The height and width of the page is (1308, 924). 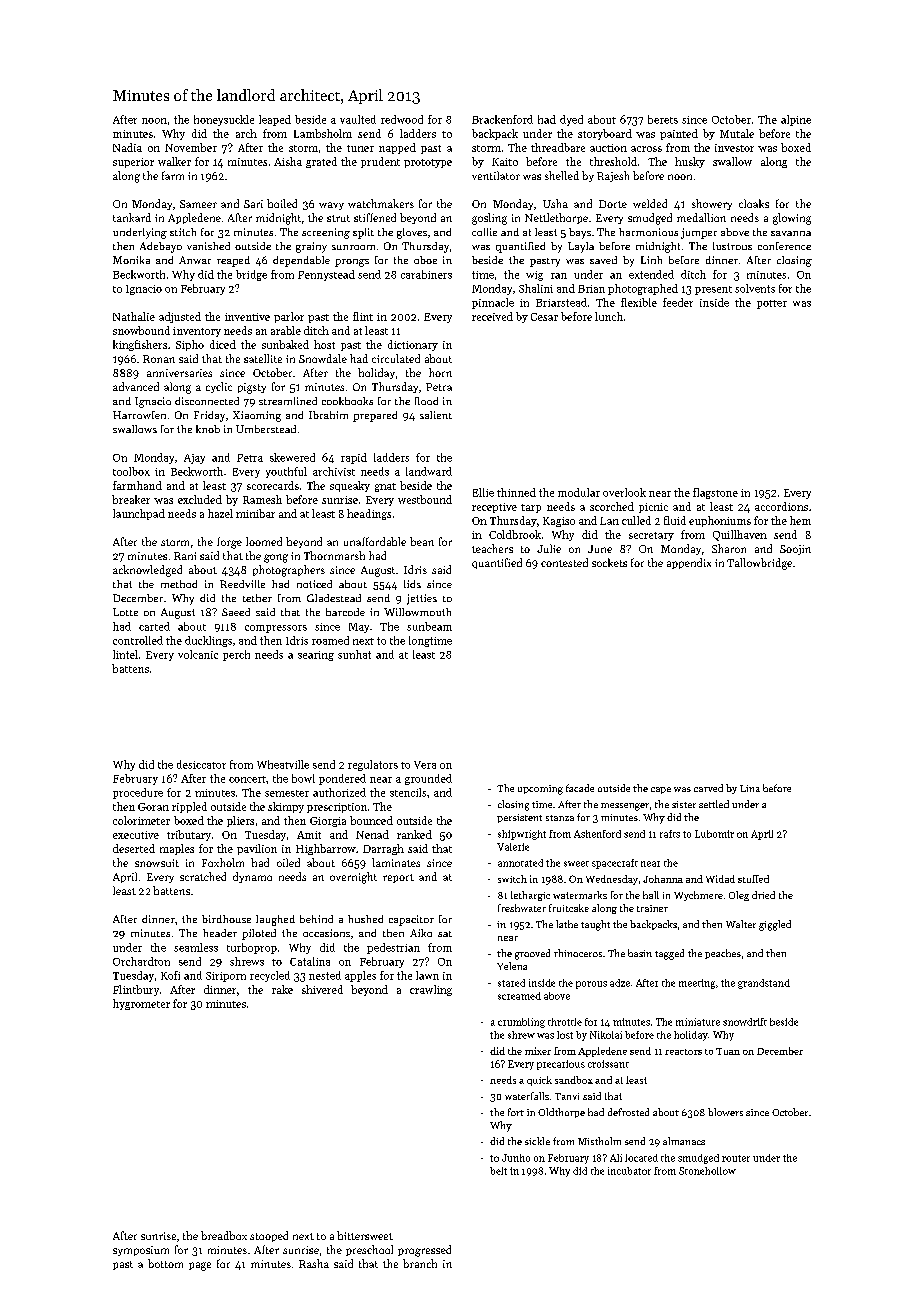 What do you see at coordinates (380, 162) in the page?
I see `prudent` at bounding box center [380, 162].
